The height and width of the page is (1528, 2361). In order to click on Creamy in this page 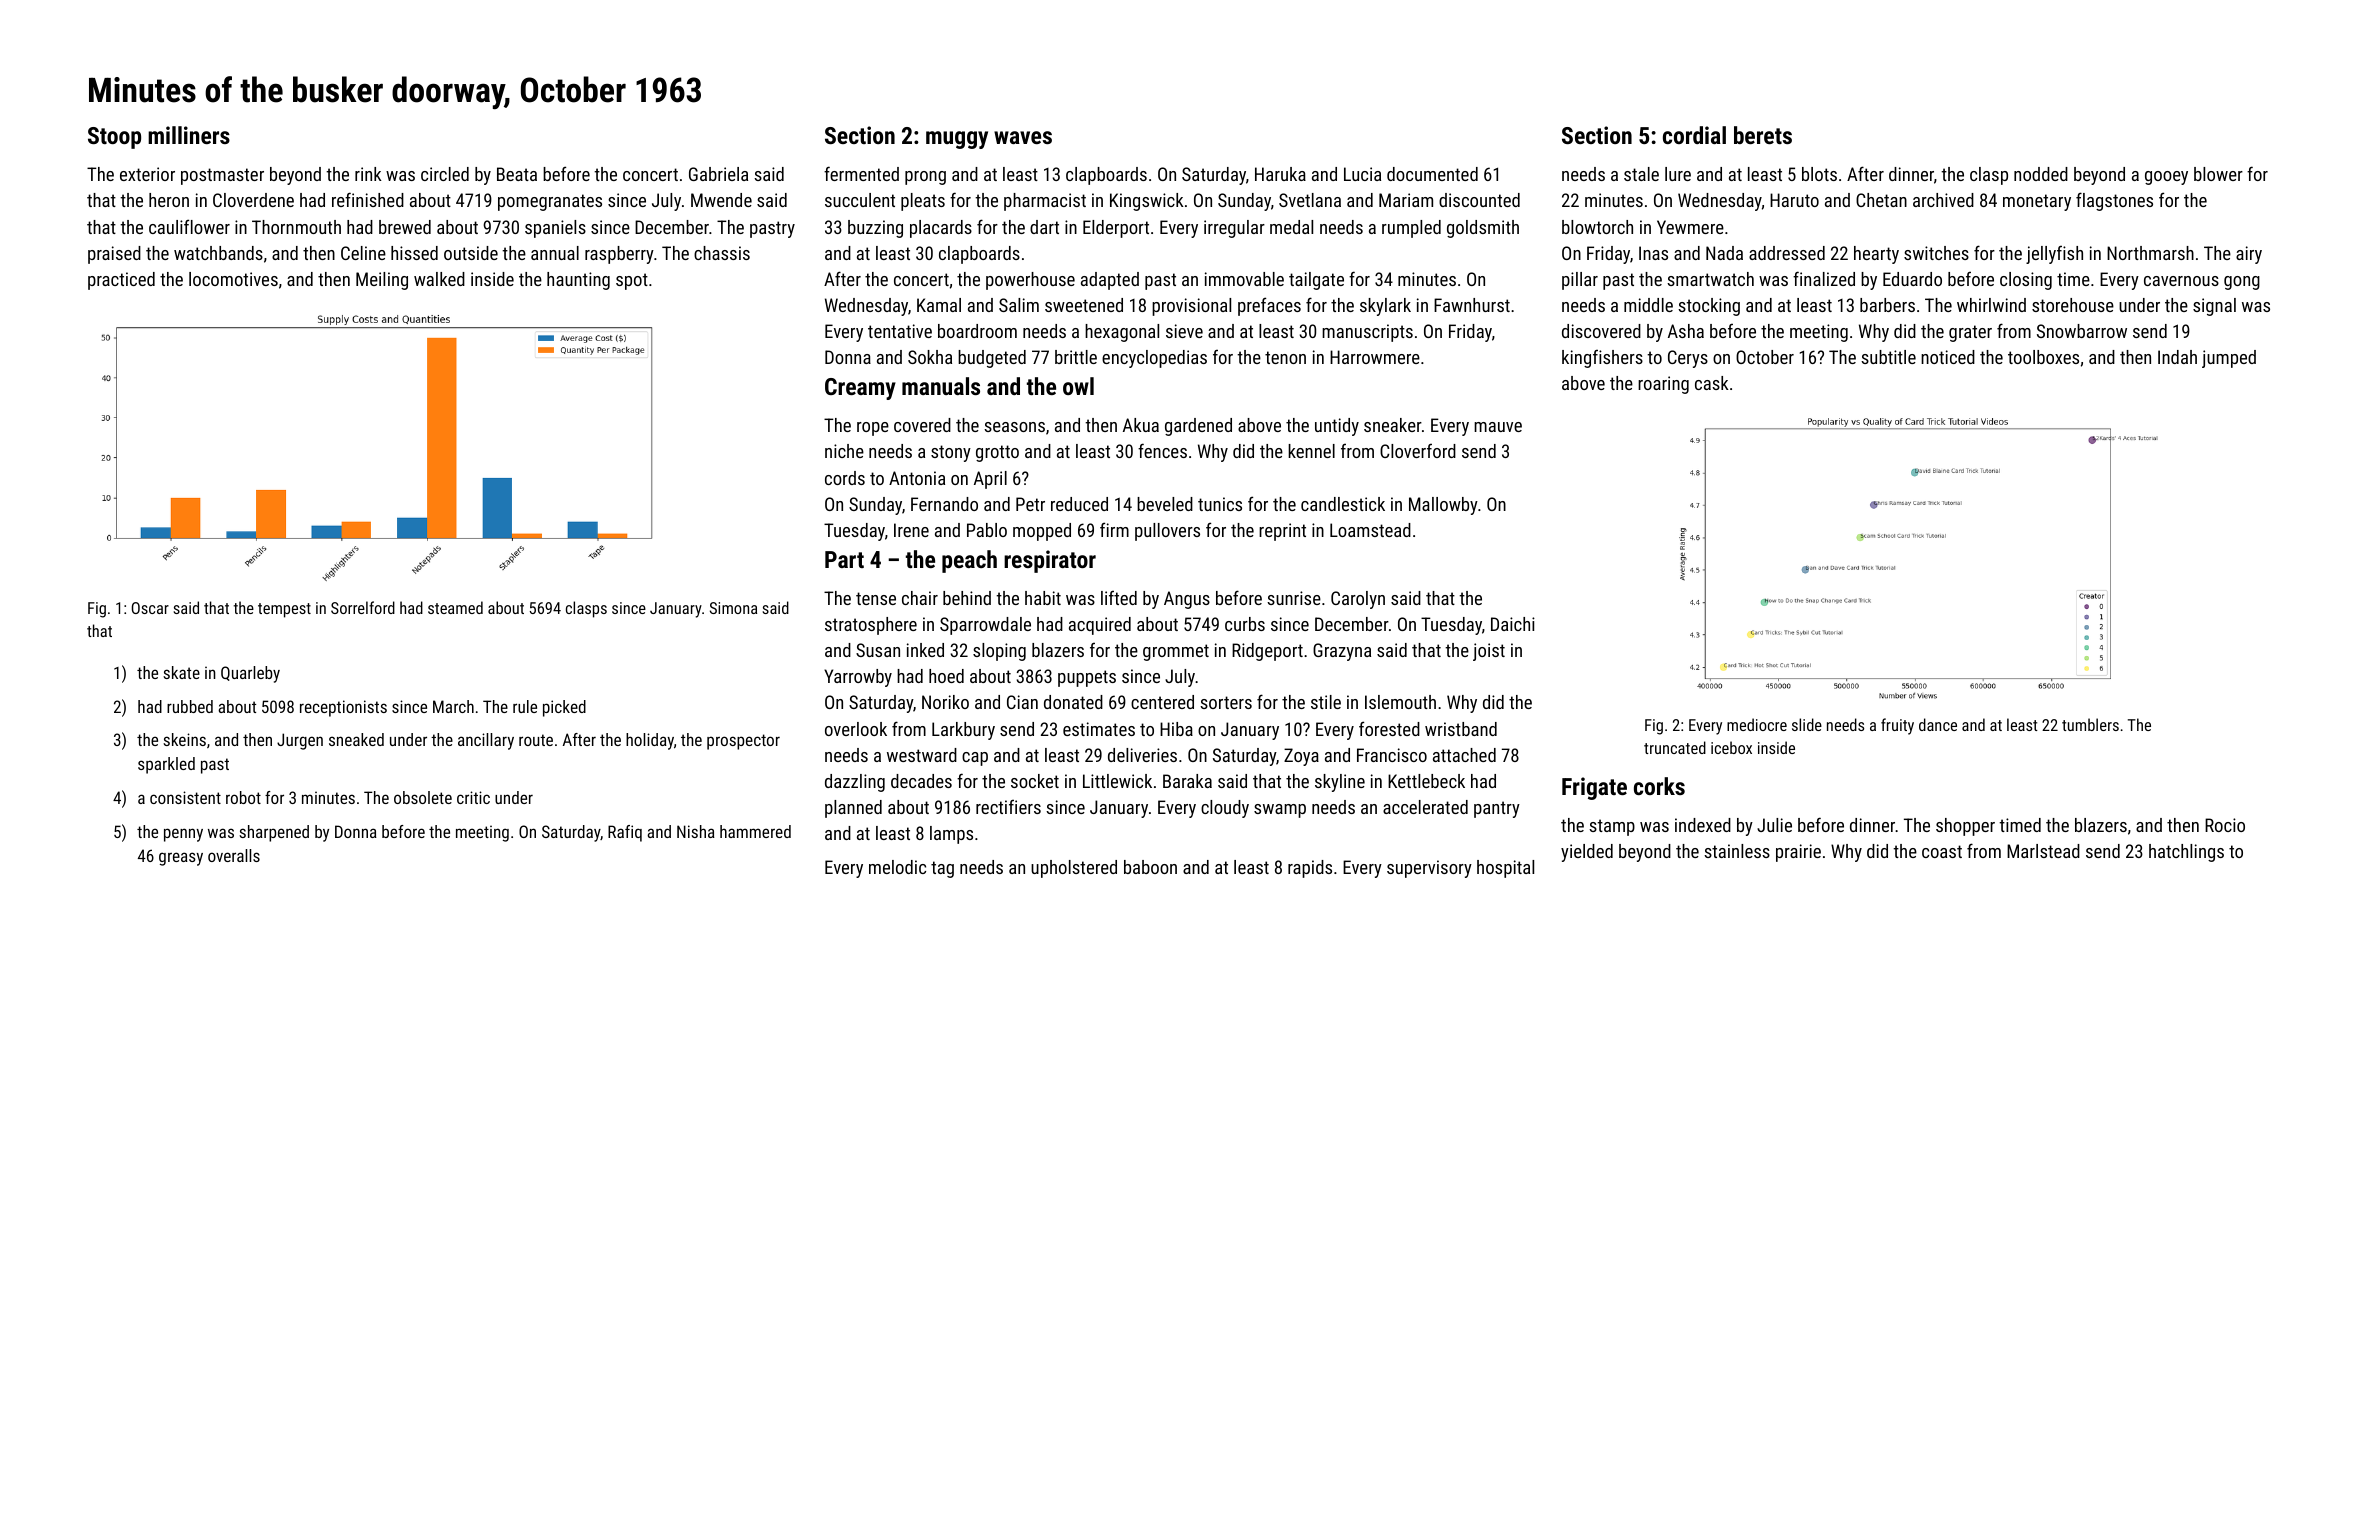, I will do `click(860, 389)`.
